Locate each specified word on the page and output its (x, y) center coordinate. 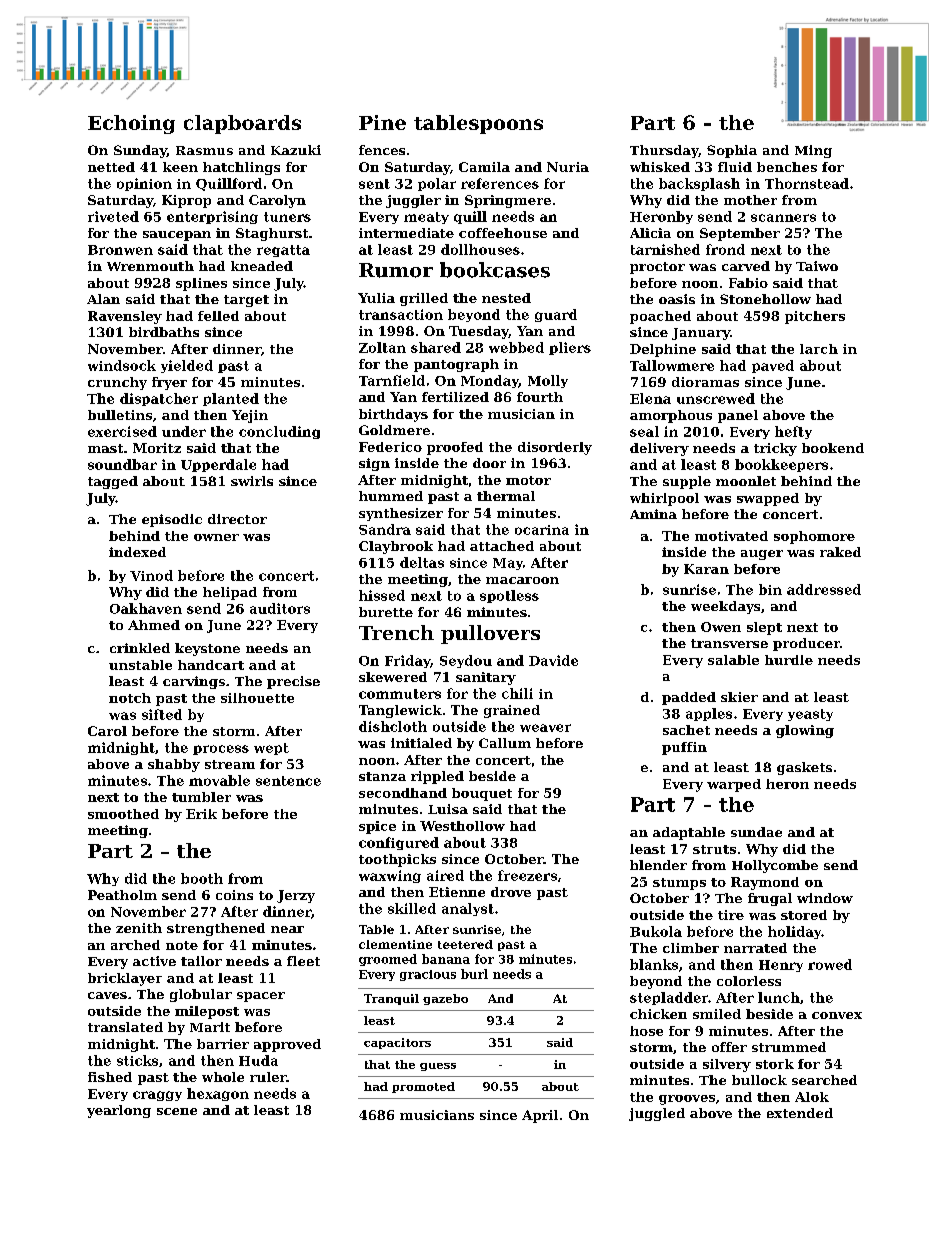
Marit (210, 1027)
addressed (824, 589)
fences (382, 150)
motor (528, 480)
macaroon (522, 580)
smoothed (123, 814)
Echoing (131, 124)
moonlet (746, 481)
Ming (813, 151)
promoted (423, 1087)
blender (658, 865)
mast (105, 448)
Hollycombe (775, 866)
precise (293, 682)
